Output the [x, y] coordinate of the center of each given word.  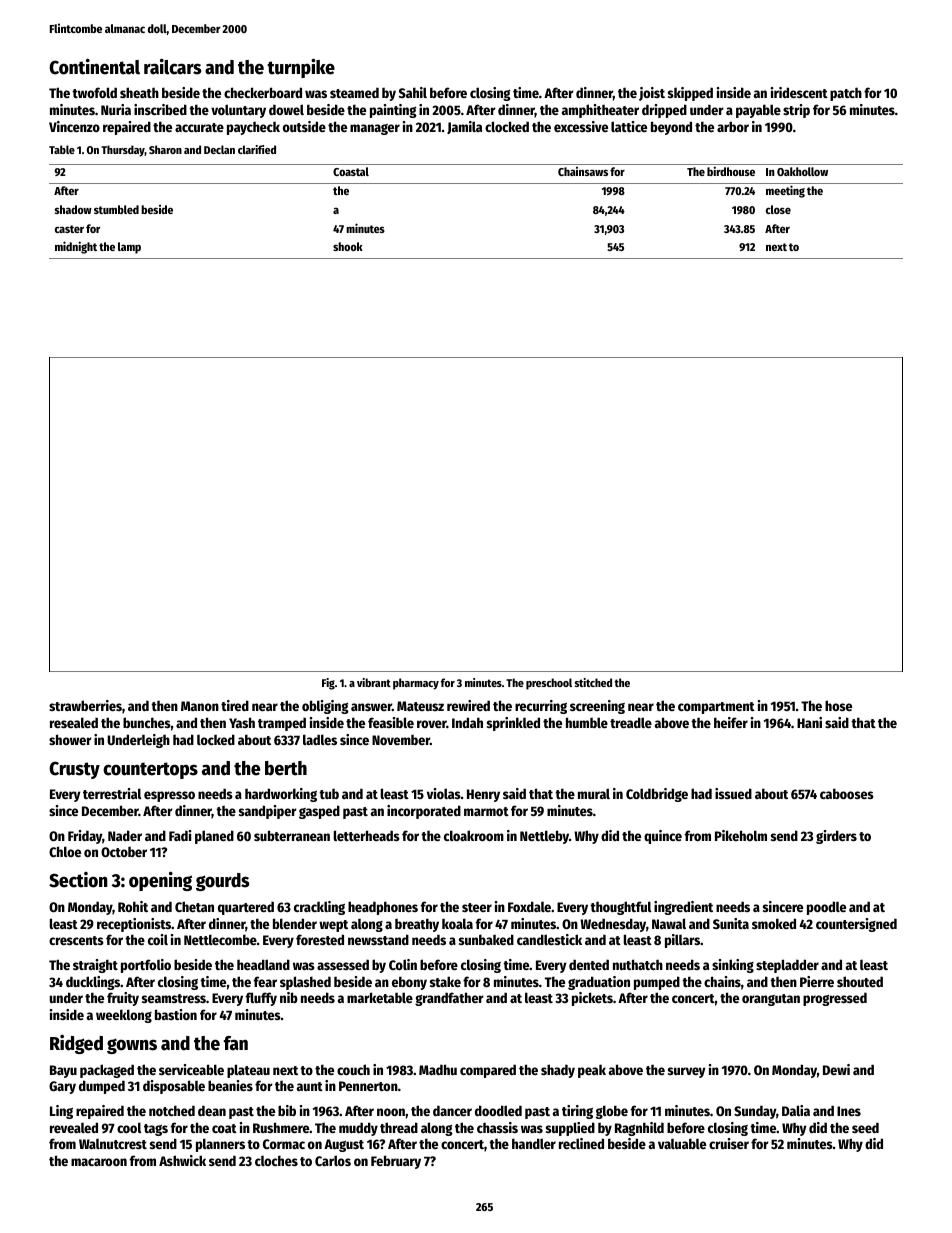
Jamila [464, 127]
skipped [690, 94]
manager [375, 129]
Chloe [65, 851]
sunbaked [486, 939]
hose [838, 705]
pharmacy [416, 684]
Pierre [817, 981]
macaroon [99, 1162]
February [396, 1162]
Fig [328, 684]
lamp [129, 248]
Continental [94, 67]
